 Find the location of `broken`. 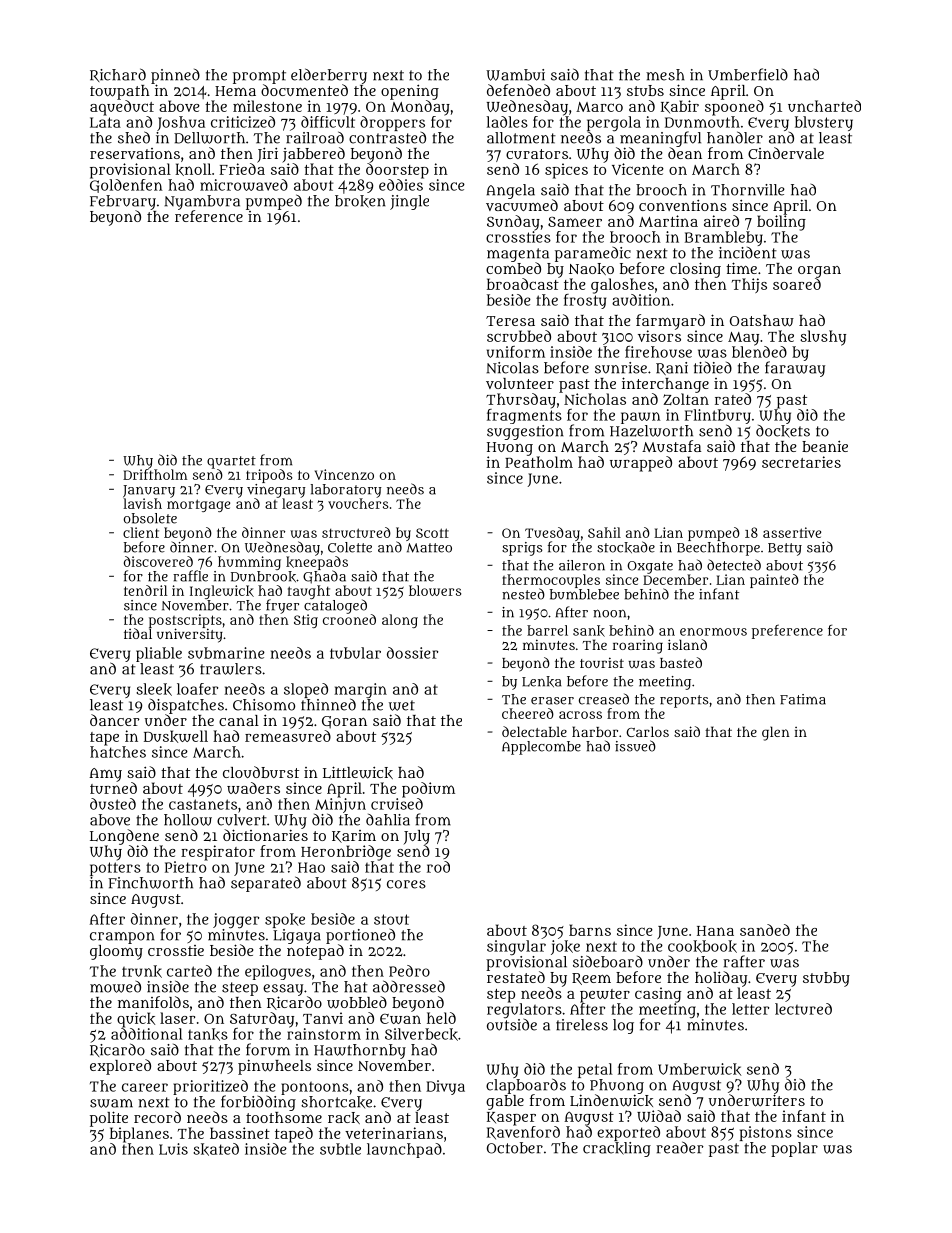

broken is located at coordinates (360, 201).
